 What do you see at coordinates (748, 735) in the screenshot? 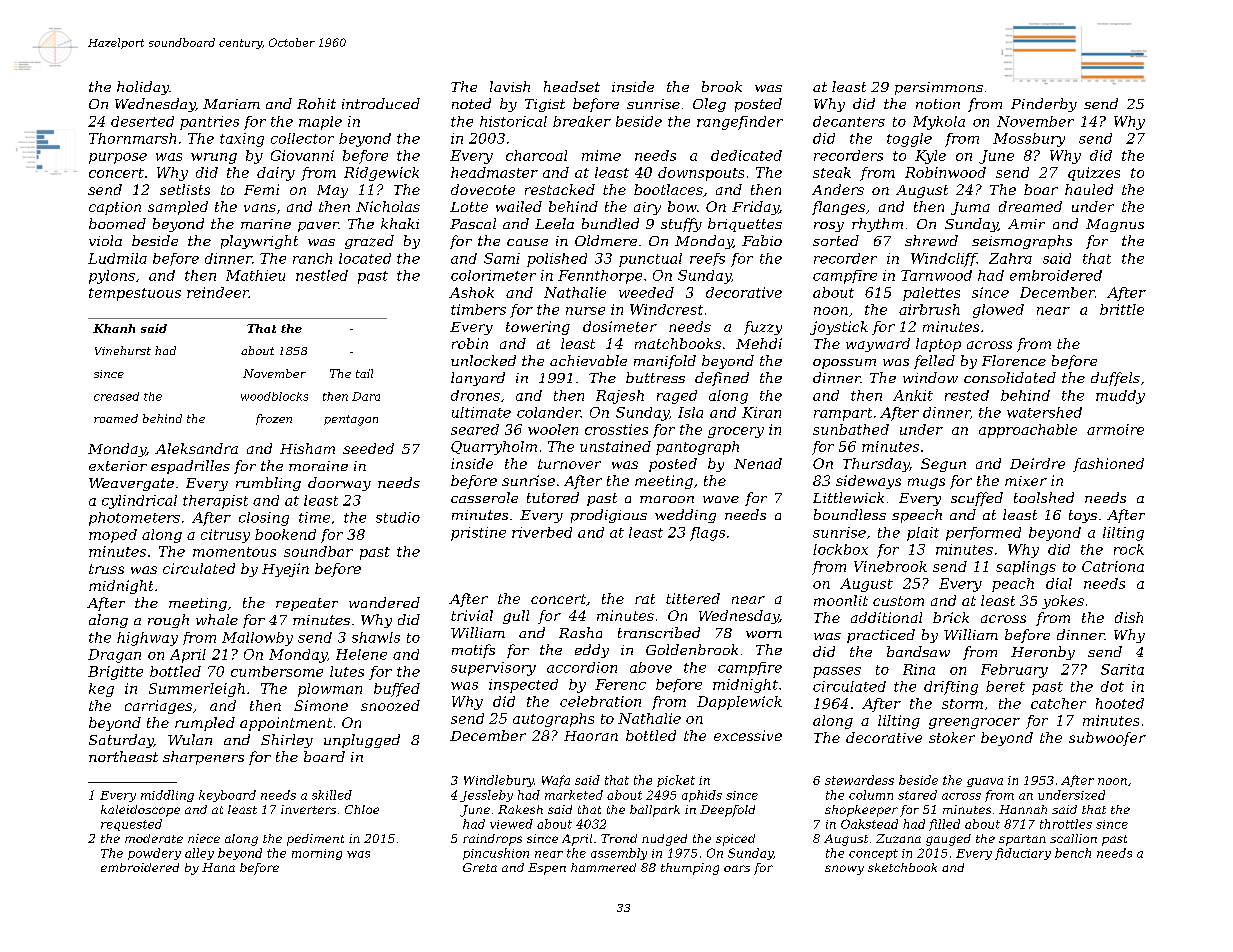
I see `excessive` at bounding box center [748, 735].
